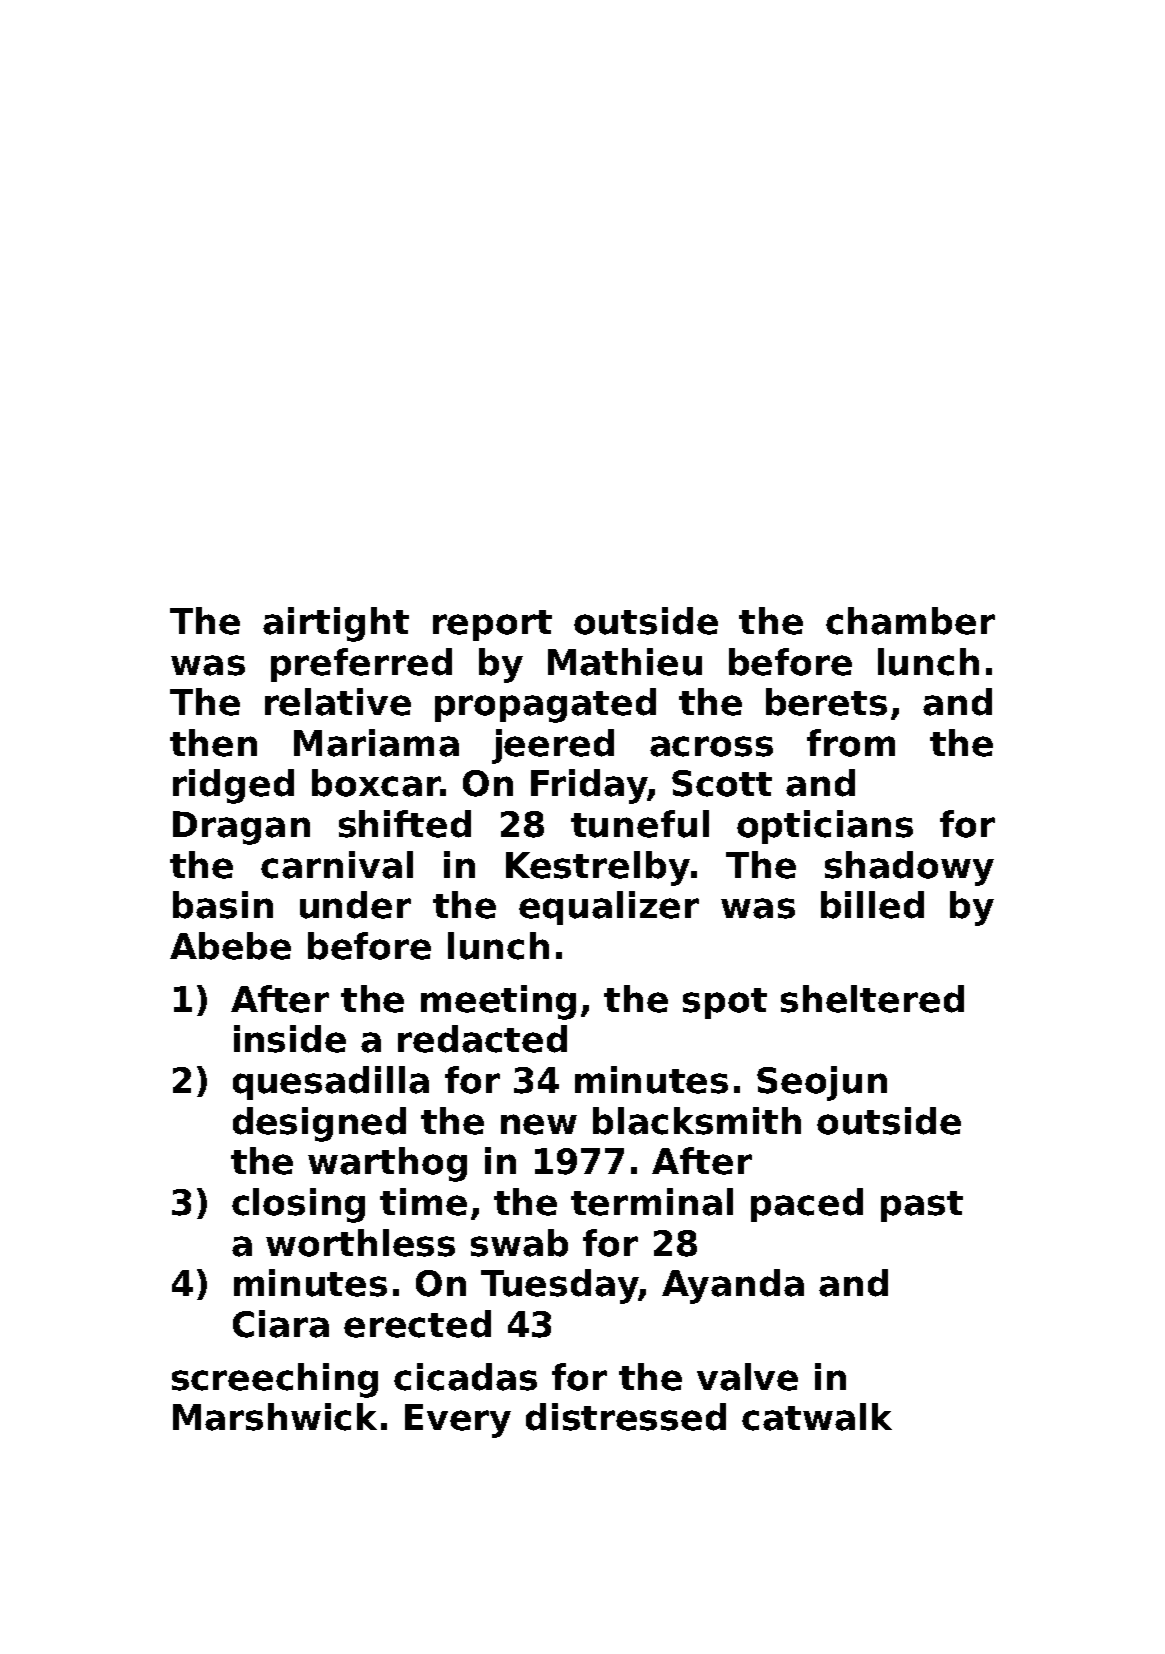  Describe the element at coordinates (851, 743) in the screenshot. I see `from` at that location.
